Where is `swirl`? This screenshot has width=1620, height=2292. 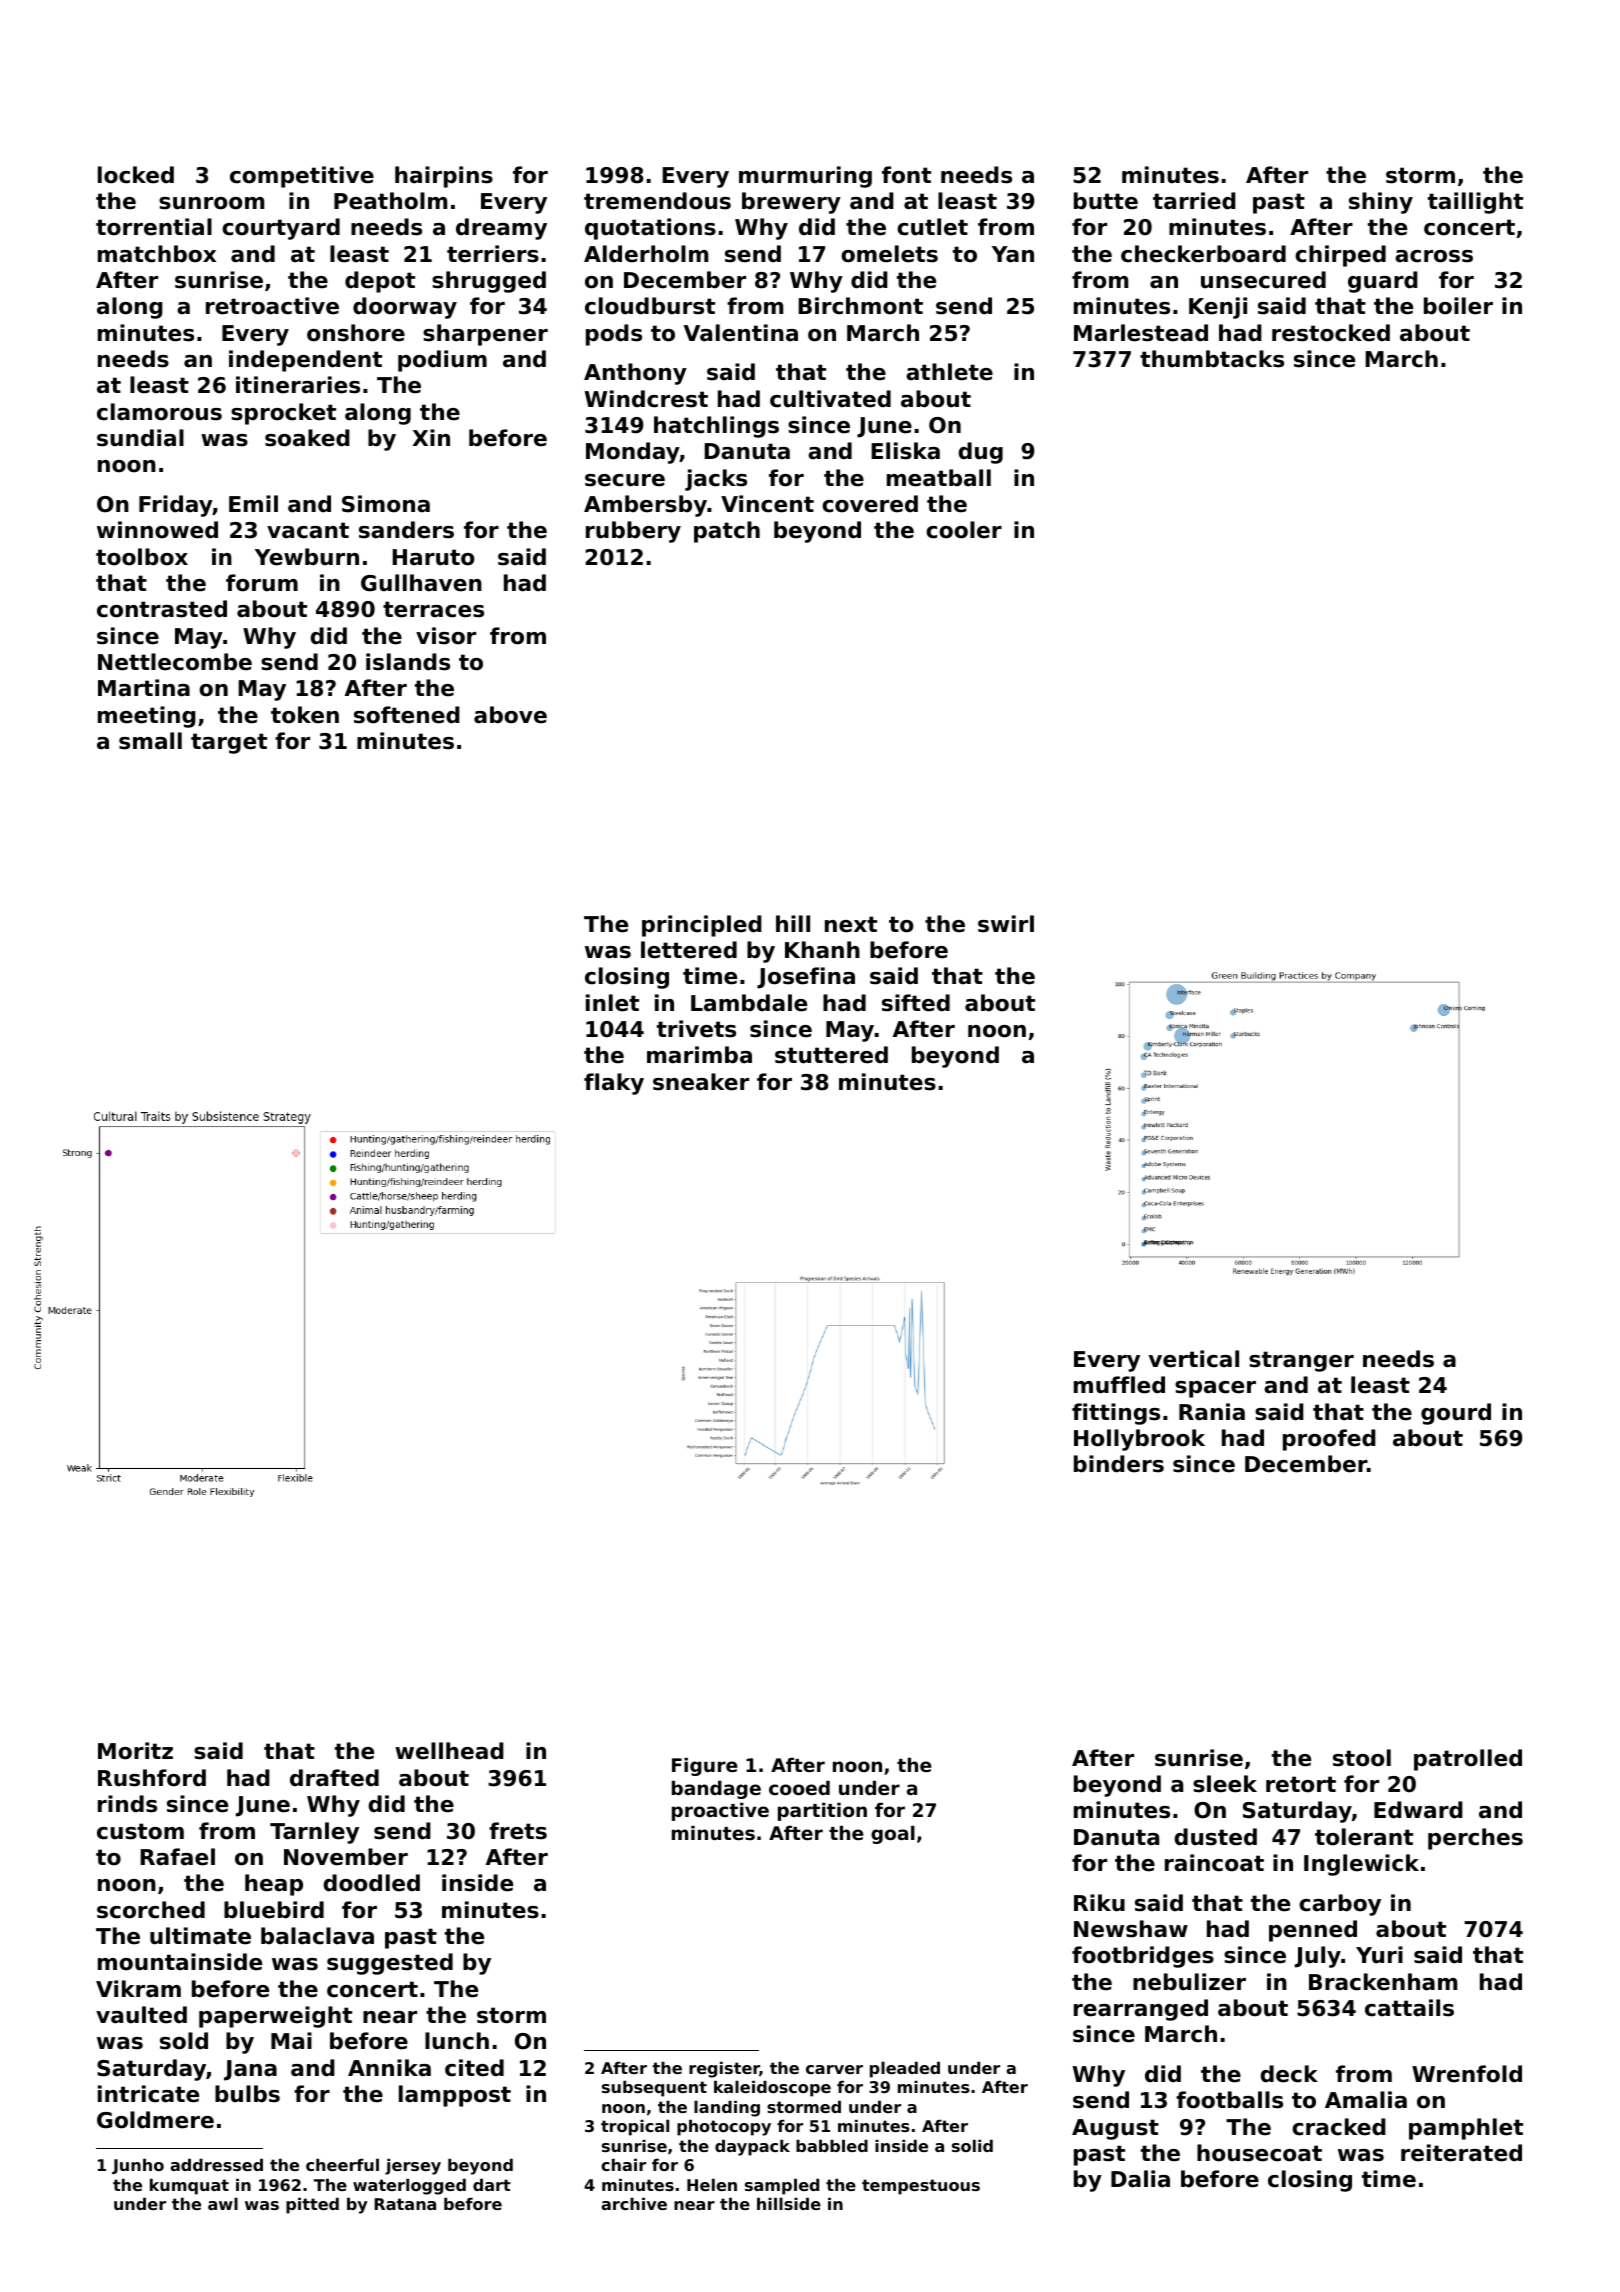 swirl is located at coordinates (1006, 924).
